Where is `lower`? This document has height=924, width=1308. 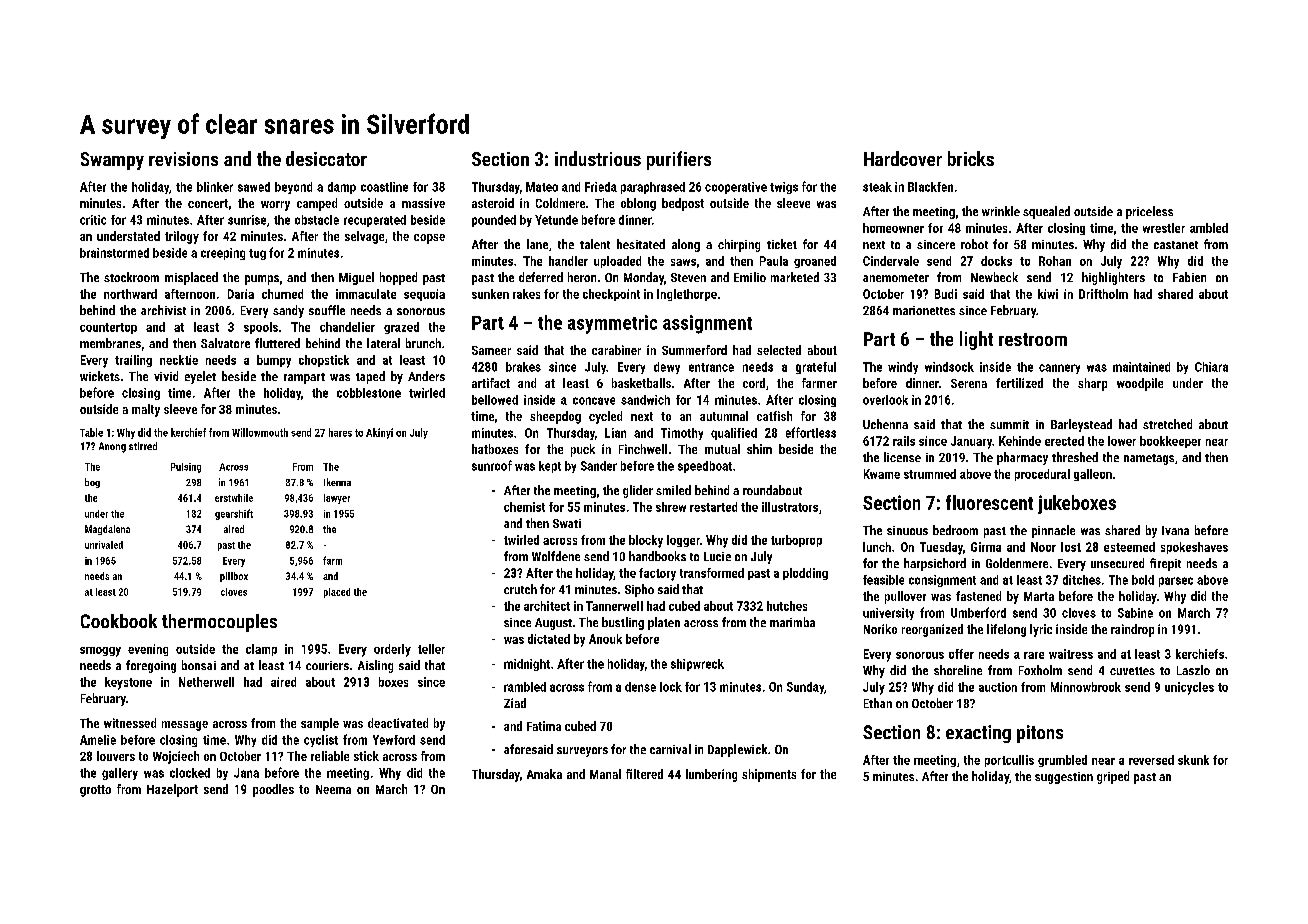
lower is located at coordinates (1122, 441).
